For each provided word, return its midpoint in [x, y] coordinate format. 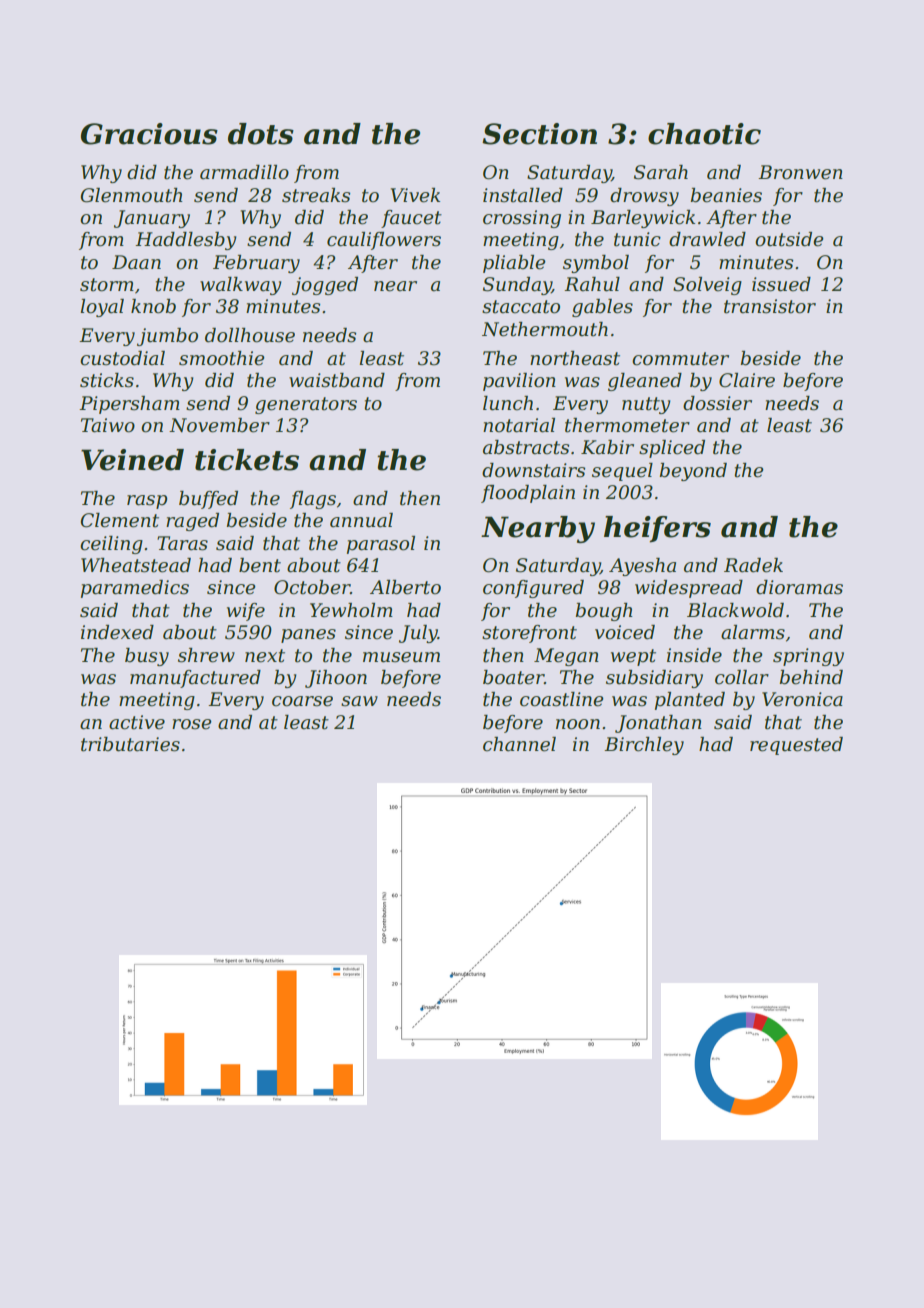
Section [539, 134]
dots [261, 134]
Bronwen [800, 172]
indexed [117, 632]
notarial [519, 425]
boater [513, 677]
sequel [622, 472]
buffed [208, 500]
